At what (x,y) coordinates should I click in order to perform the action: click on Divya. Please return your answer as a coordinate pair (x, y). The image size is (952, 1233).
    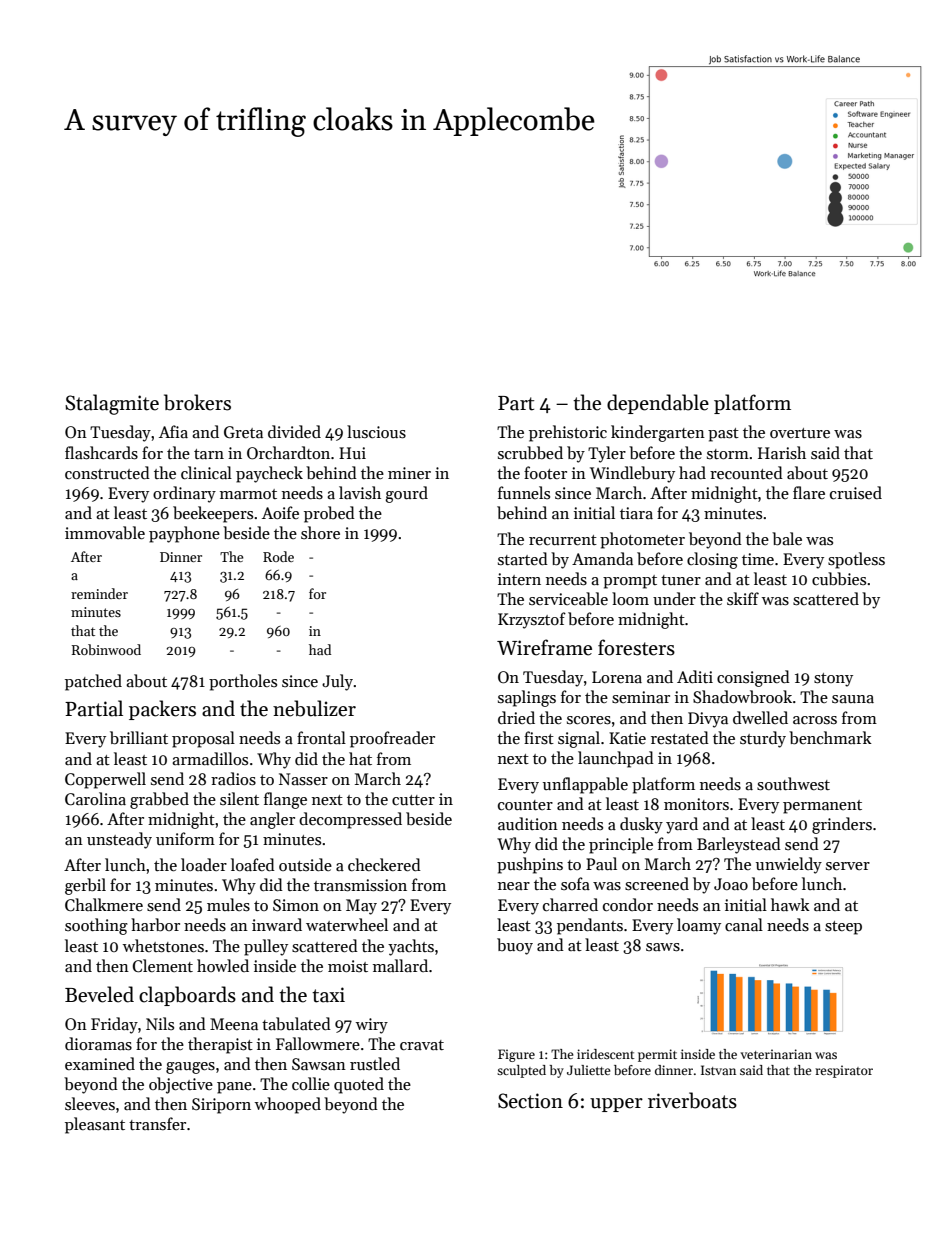
    Looking at the image, I should click on (708, 720).
